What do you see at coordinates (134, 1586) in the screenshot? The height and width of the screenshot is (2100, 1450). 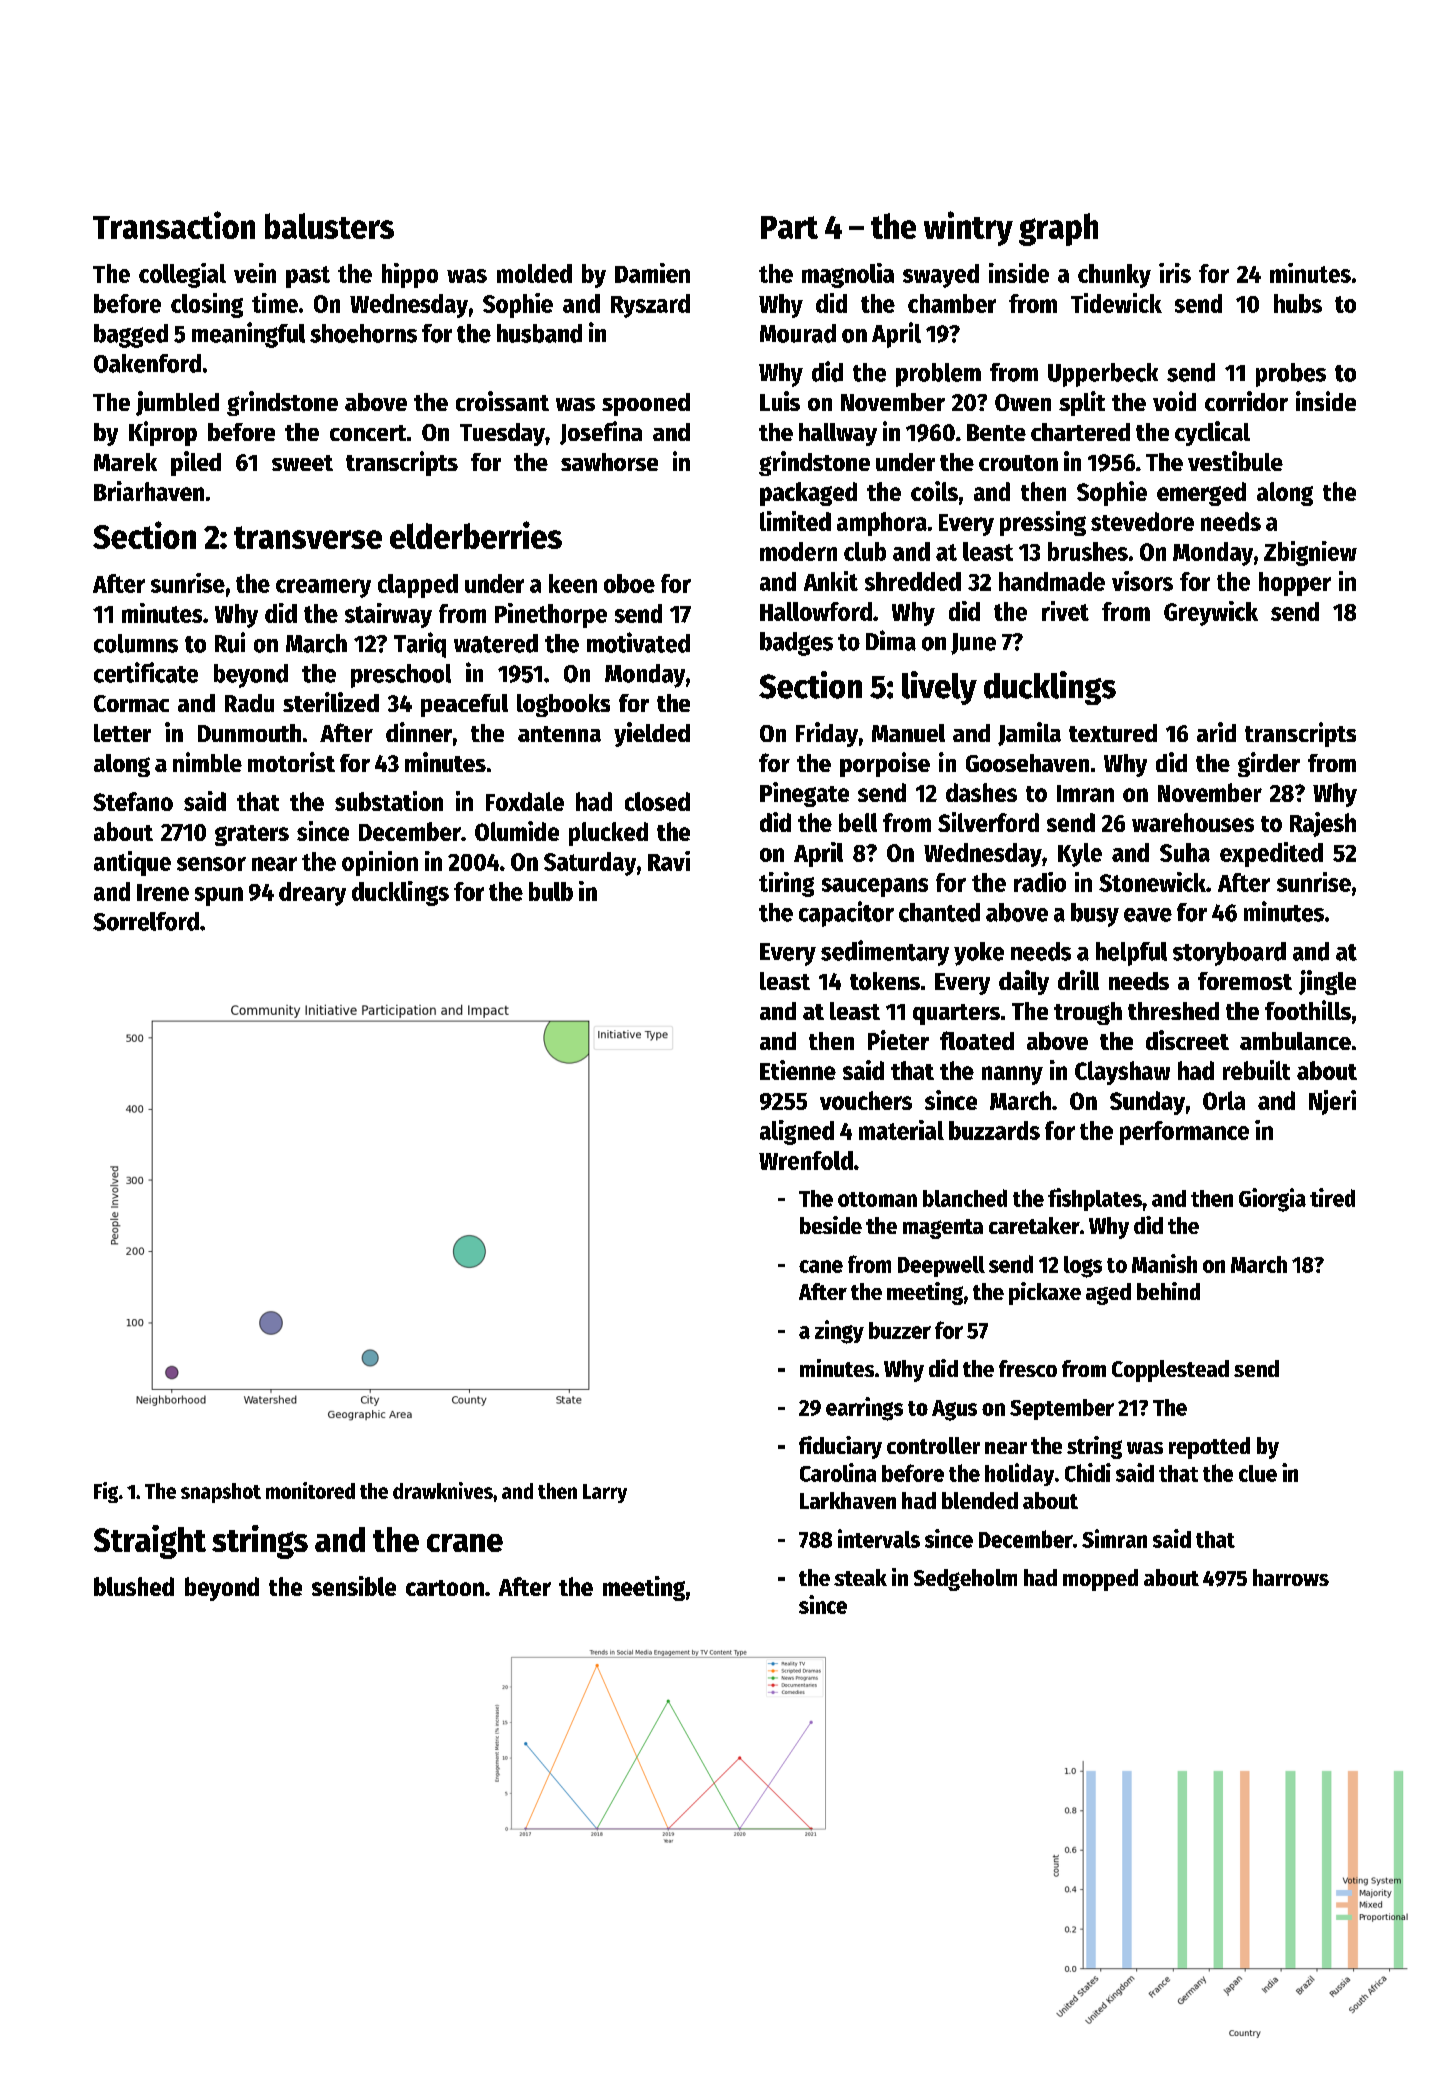 I see `blushed` at bounding box center [134, 1586].
